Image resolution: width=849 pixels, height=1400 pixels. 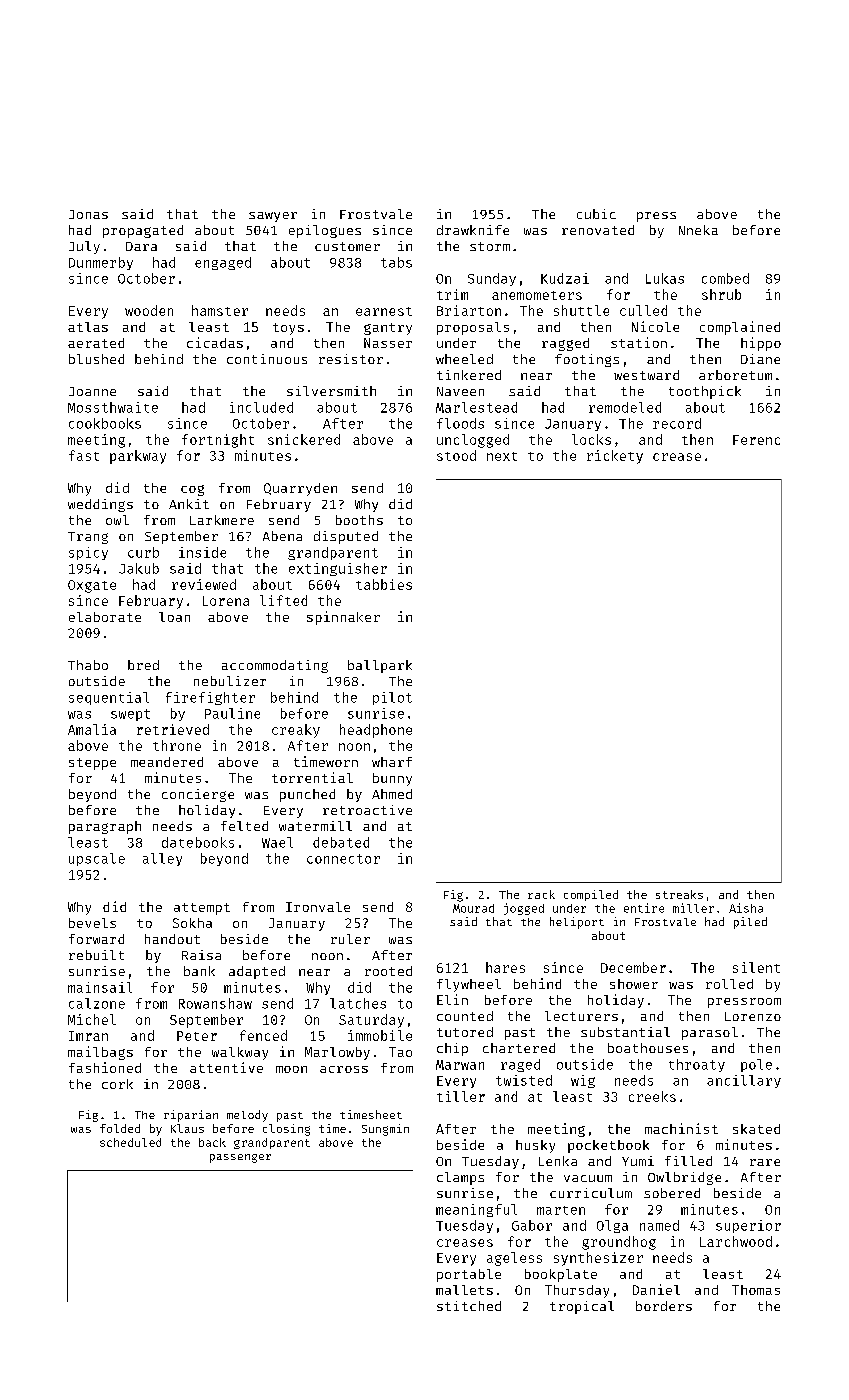 I want to click on aerated, so click(x=96, y=343).
